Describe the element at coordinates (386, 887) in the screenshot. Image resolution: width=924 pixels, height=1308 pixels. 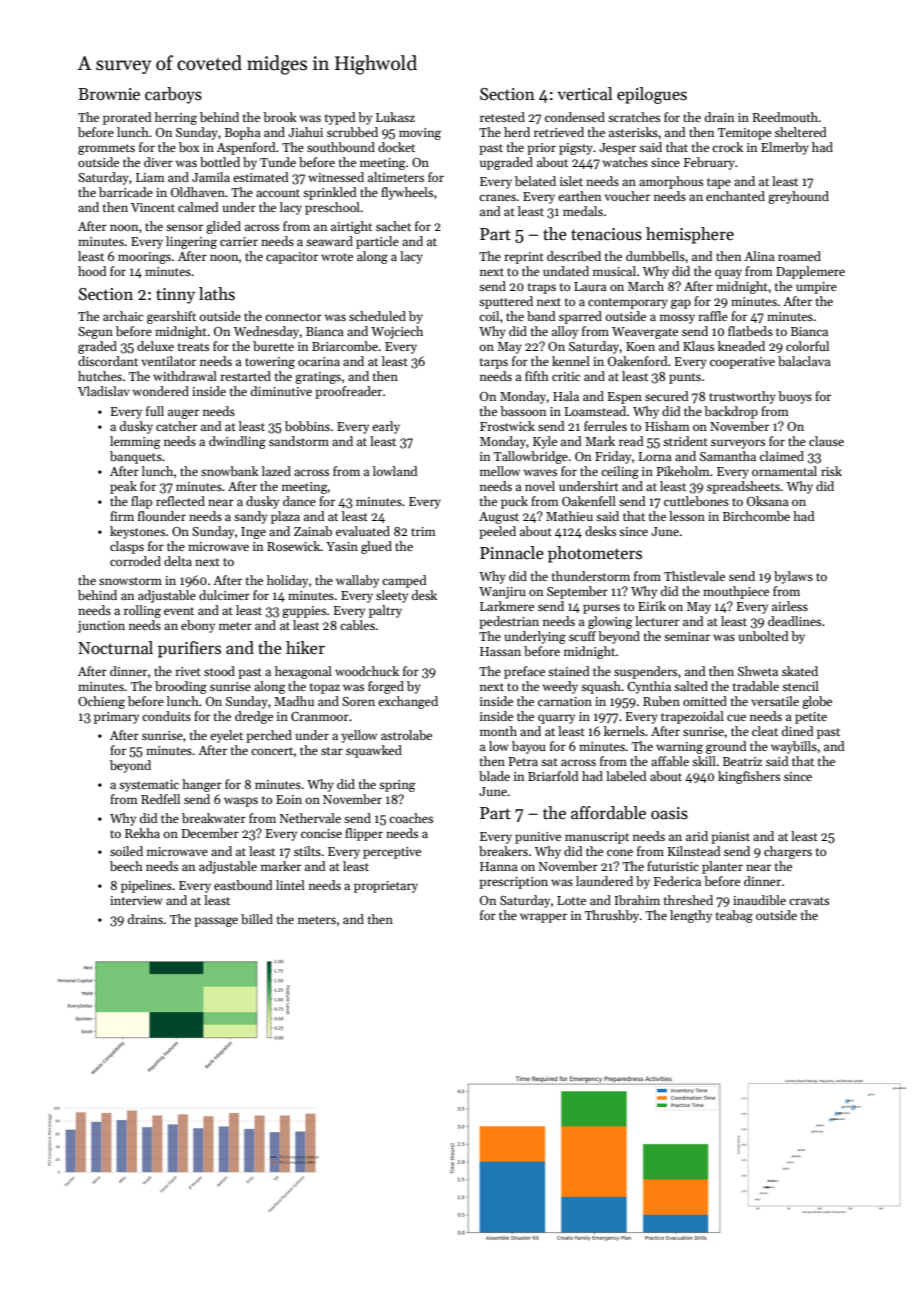
I see `proprietary` at that location.
